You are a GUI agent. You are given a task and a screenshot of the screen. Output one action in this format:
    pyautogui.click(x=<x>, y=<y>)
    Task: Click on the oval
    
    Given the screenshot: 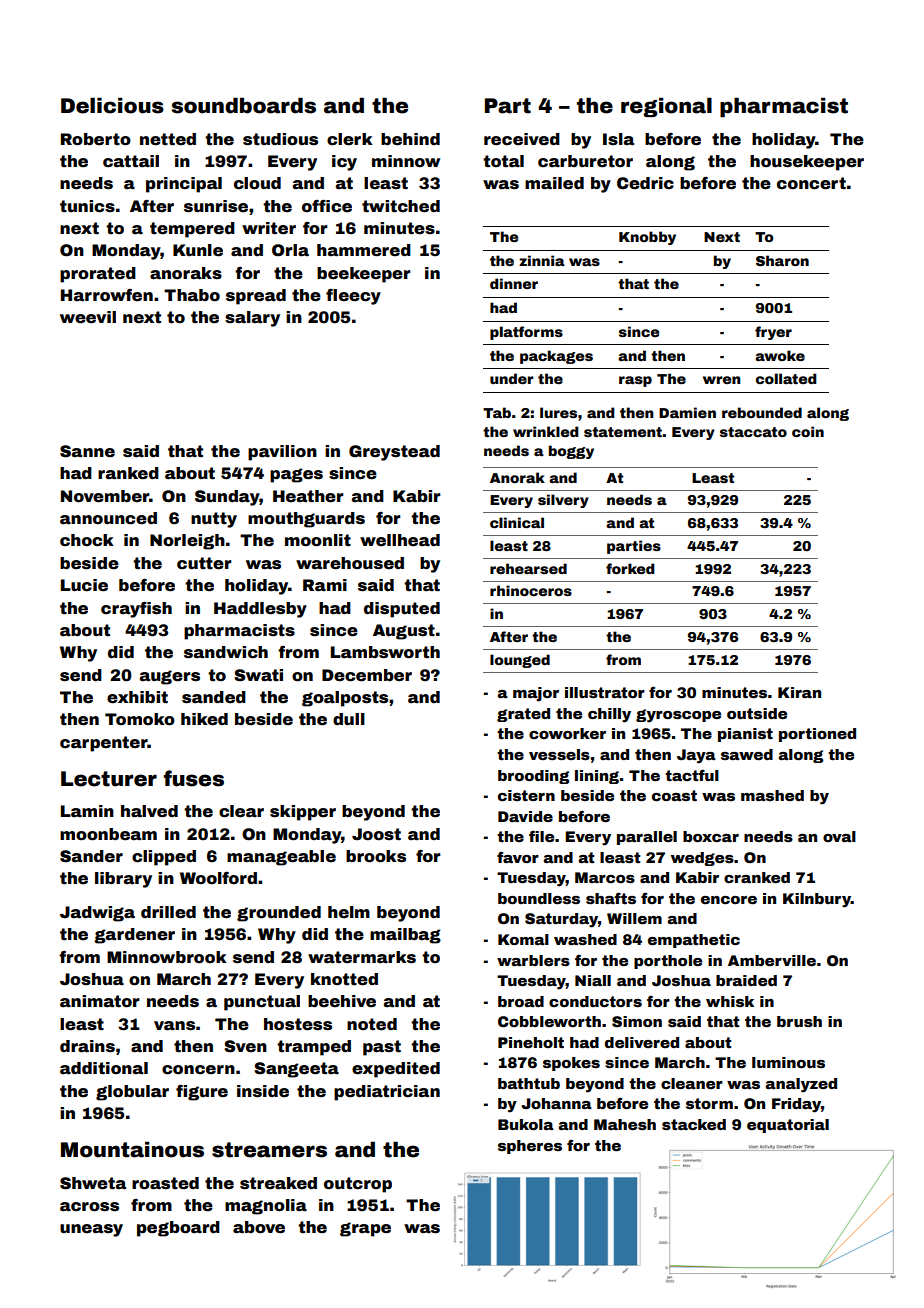 What is the action you would take?
    pyautogui.click(x=839, y=836)
